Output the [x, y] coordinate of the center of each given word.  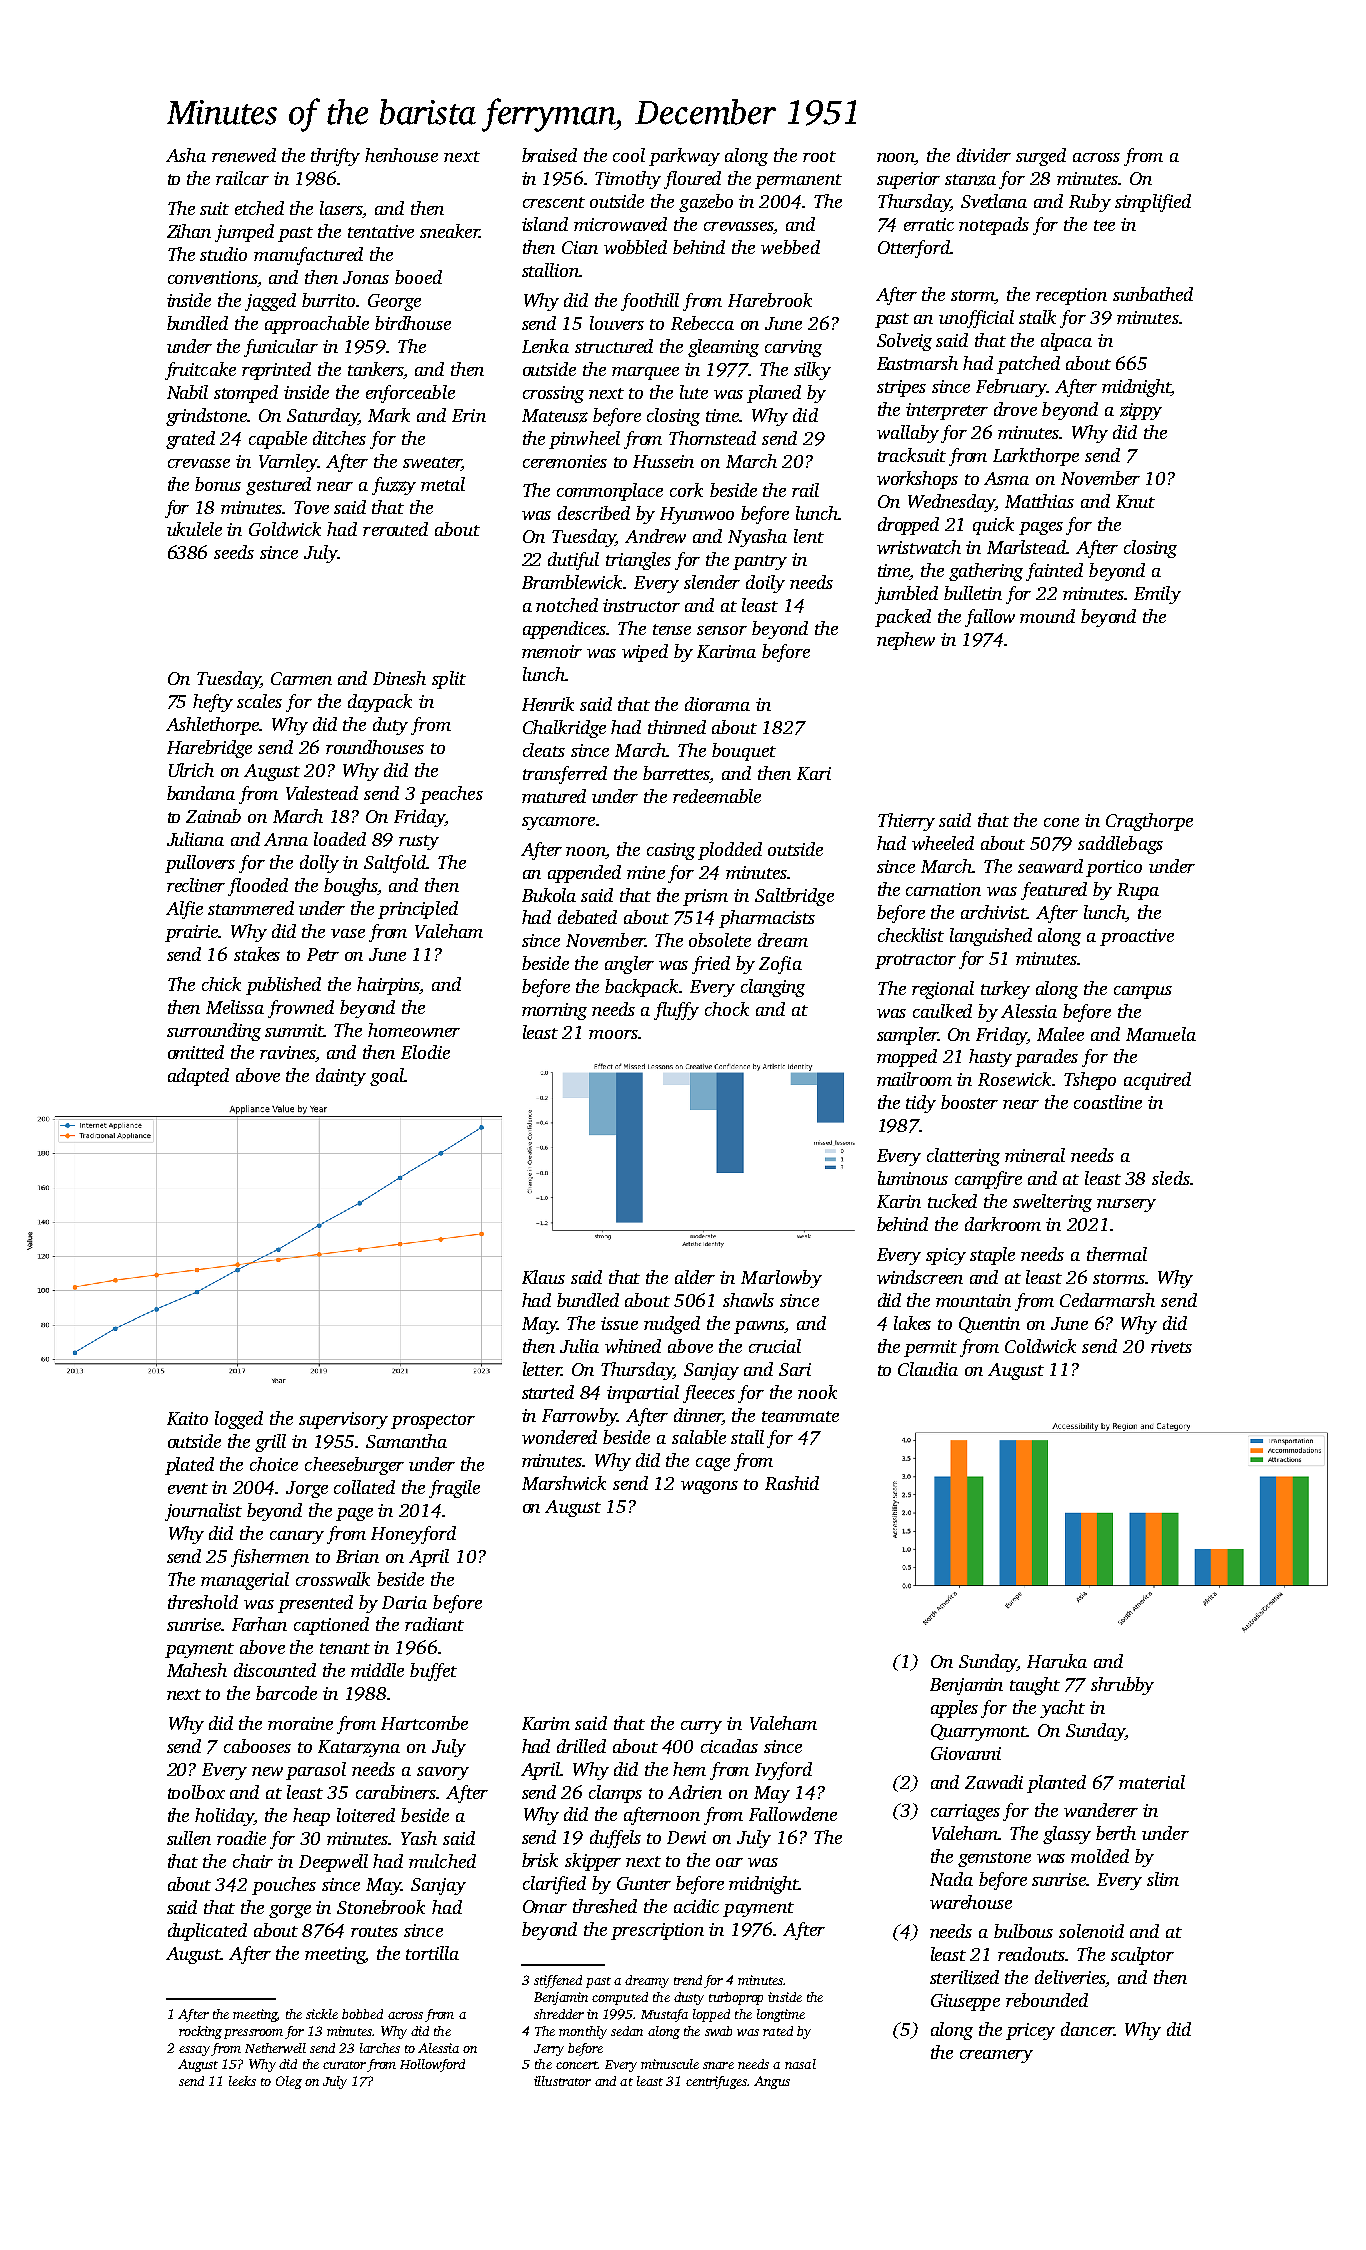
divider [984, 155]
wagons [709, 1487]
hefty [213, 703]
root [819, 156]
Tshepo [1090, 1081]
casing [671, 851]
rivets [1171, 1346]
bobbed [362, 2014]
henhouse [401, 155]
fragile [454, 1489]
